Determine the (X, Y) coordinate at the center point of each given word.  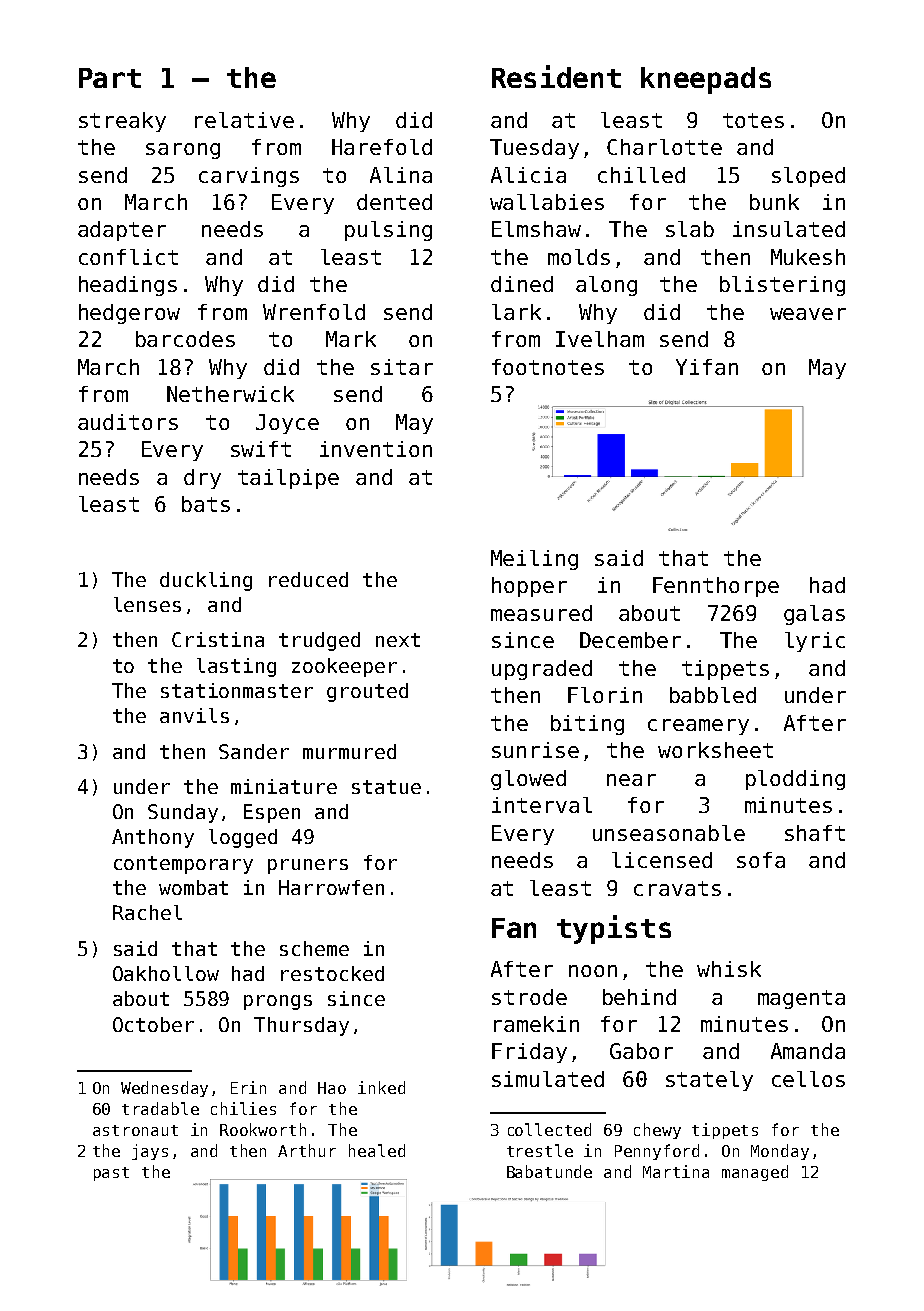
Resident (556, 76)
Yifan (707, 367)
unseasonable (669, 833)
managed (755, 1173)
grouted (367, 692)
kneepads (706, 80)
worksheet (715, 750)
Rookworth (263, 1129)
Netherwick (230, 394)
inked (381, 1087)
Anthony (153, 838)
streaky (122, 122)
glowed (528, 780)
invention (376, 449)
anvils (194, 715)
